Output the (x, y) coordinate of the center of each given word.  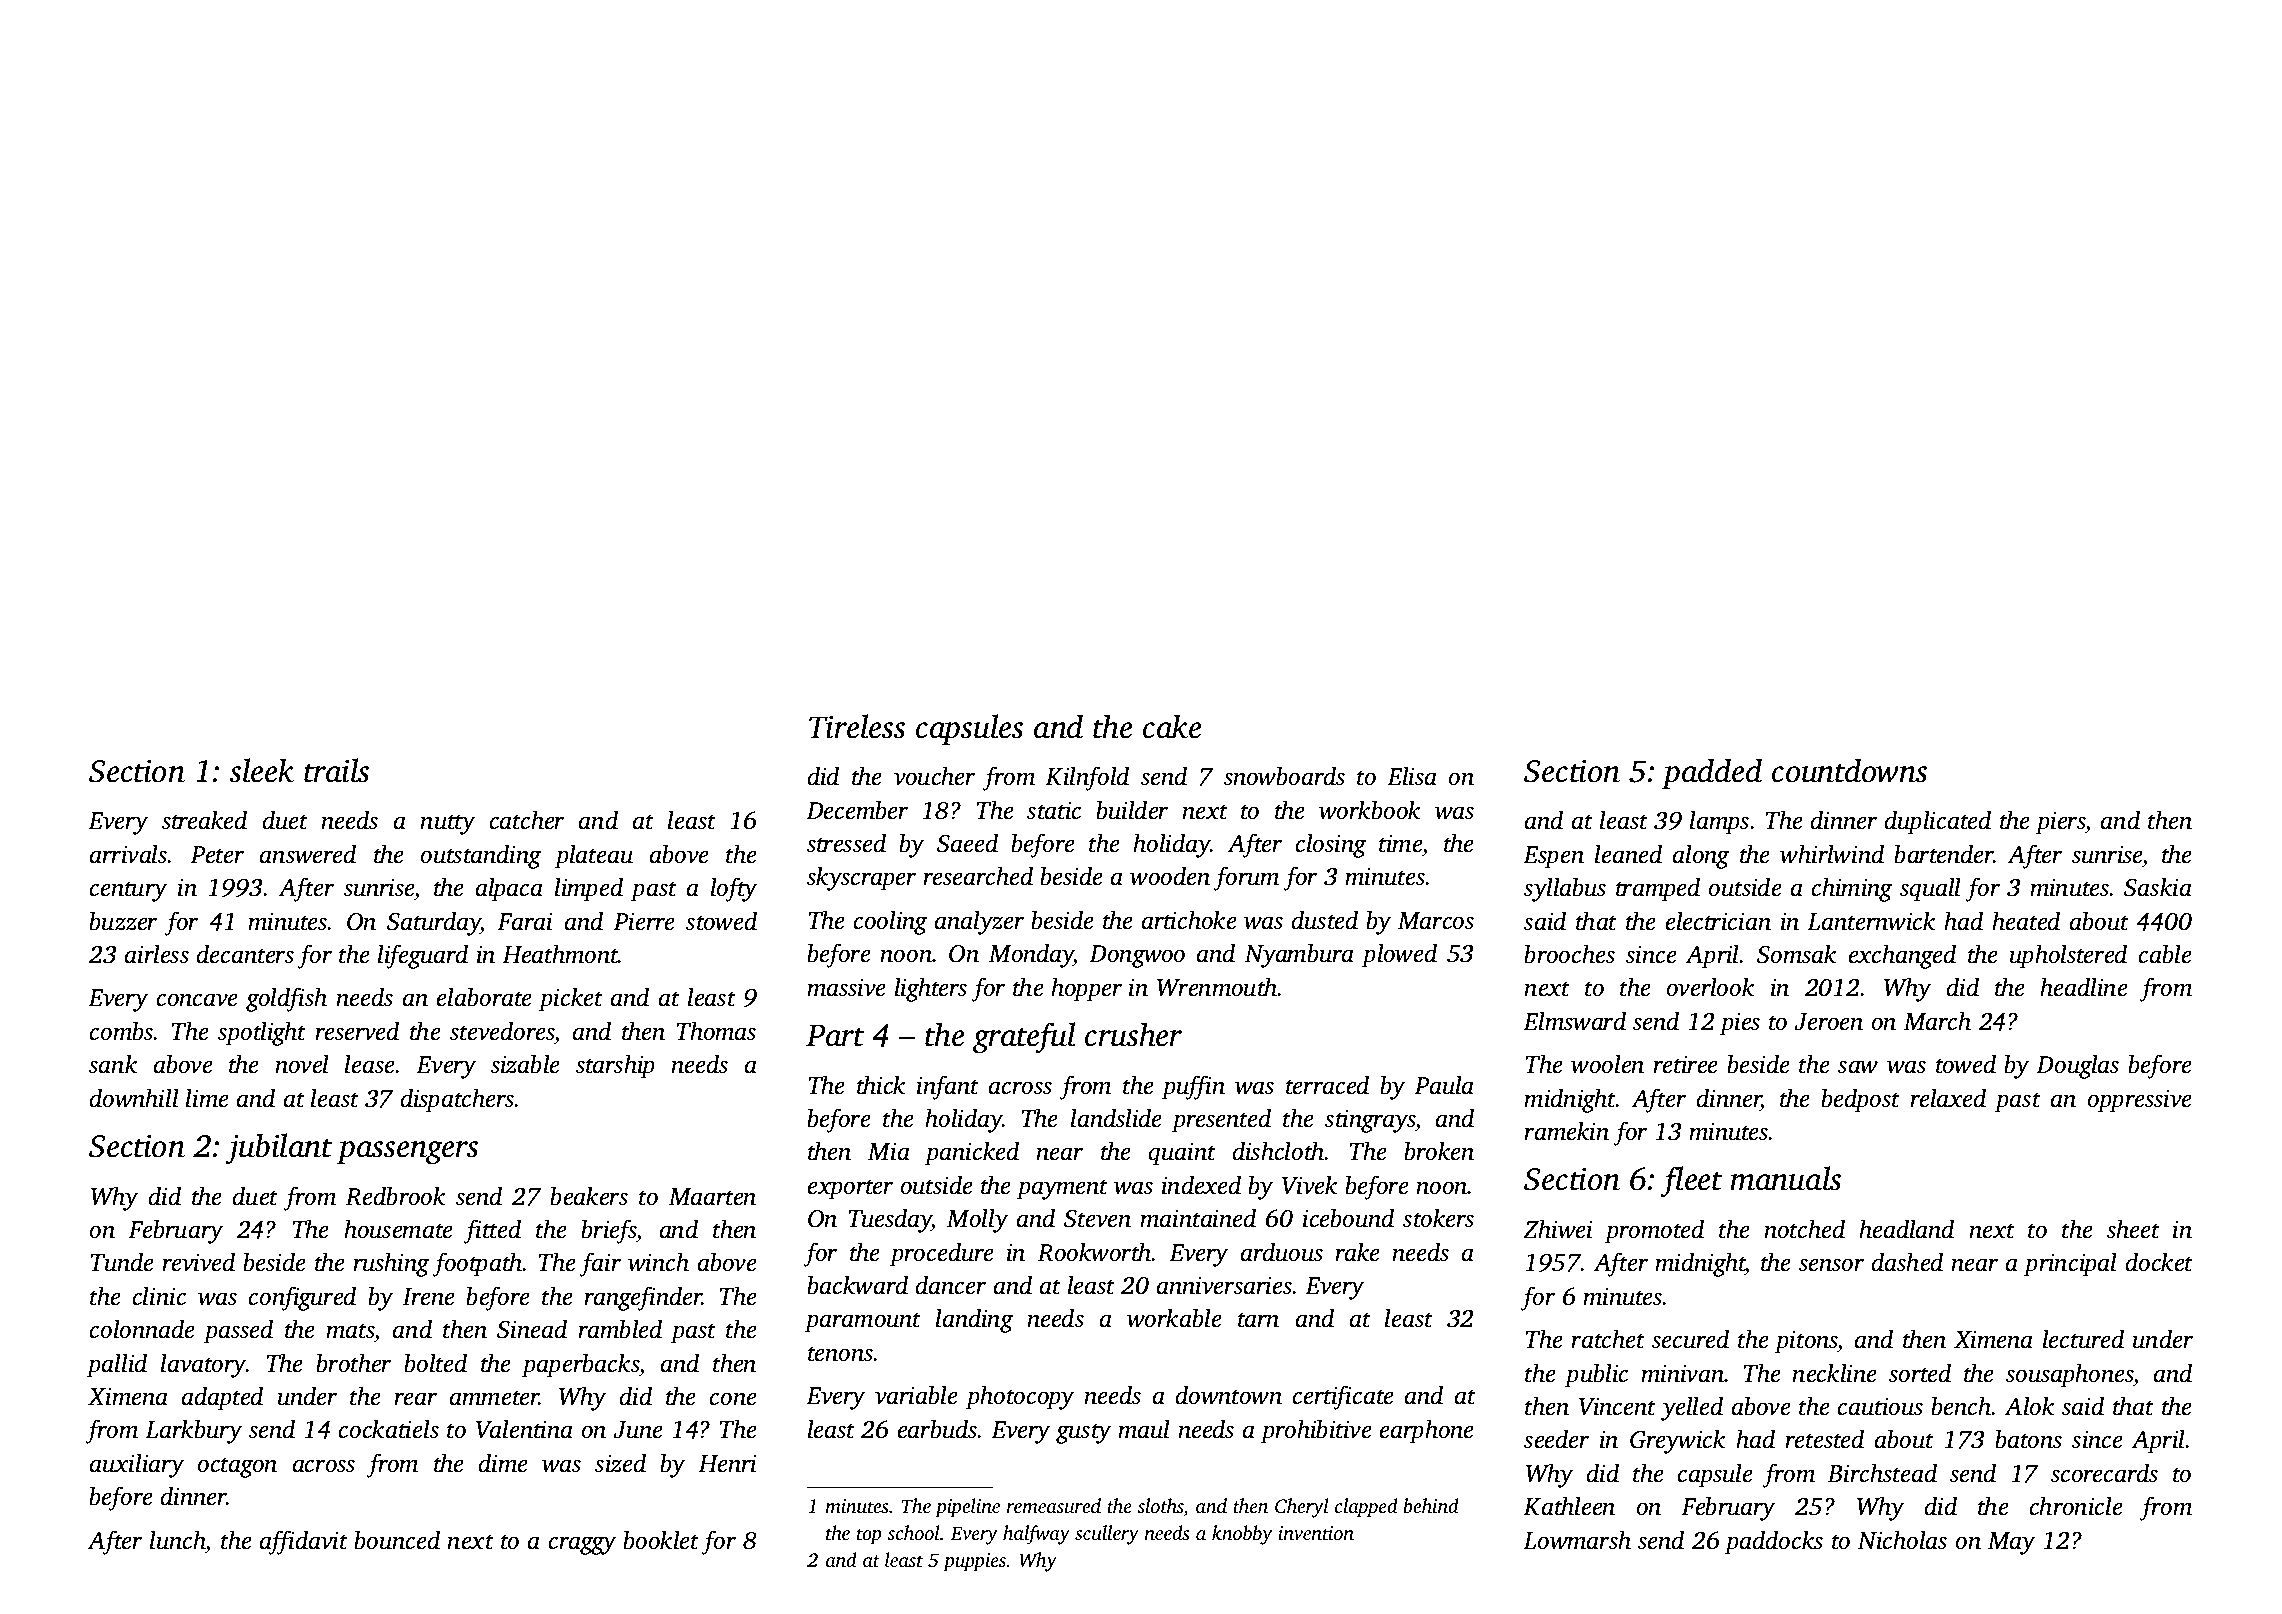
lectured (2083, 1339)
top (869, 1536)
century (128, 891)
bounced (397, 1540)
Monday (1031, 955)
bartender (1944, 854)
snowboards (1284, 776)
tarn (1258, 1320)
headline (2084, 987)
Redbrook (395, 1196)
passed (238, 1331)
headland (1906, 1229)
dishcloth (1279, 1151)
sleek (262, 770)
